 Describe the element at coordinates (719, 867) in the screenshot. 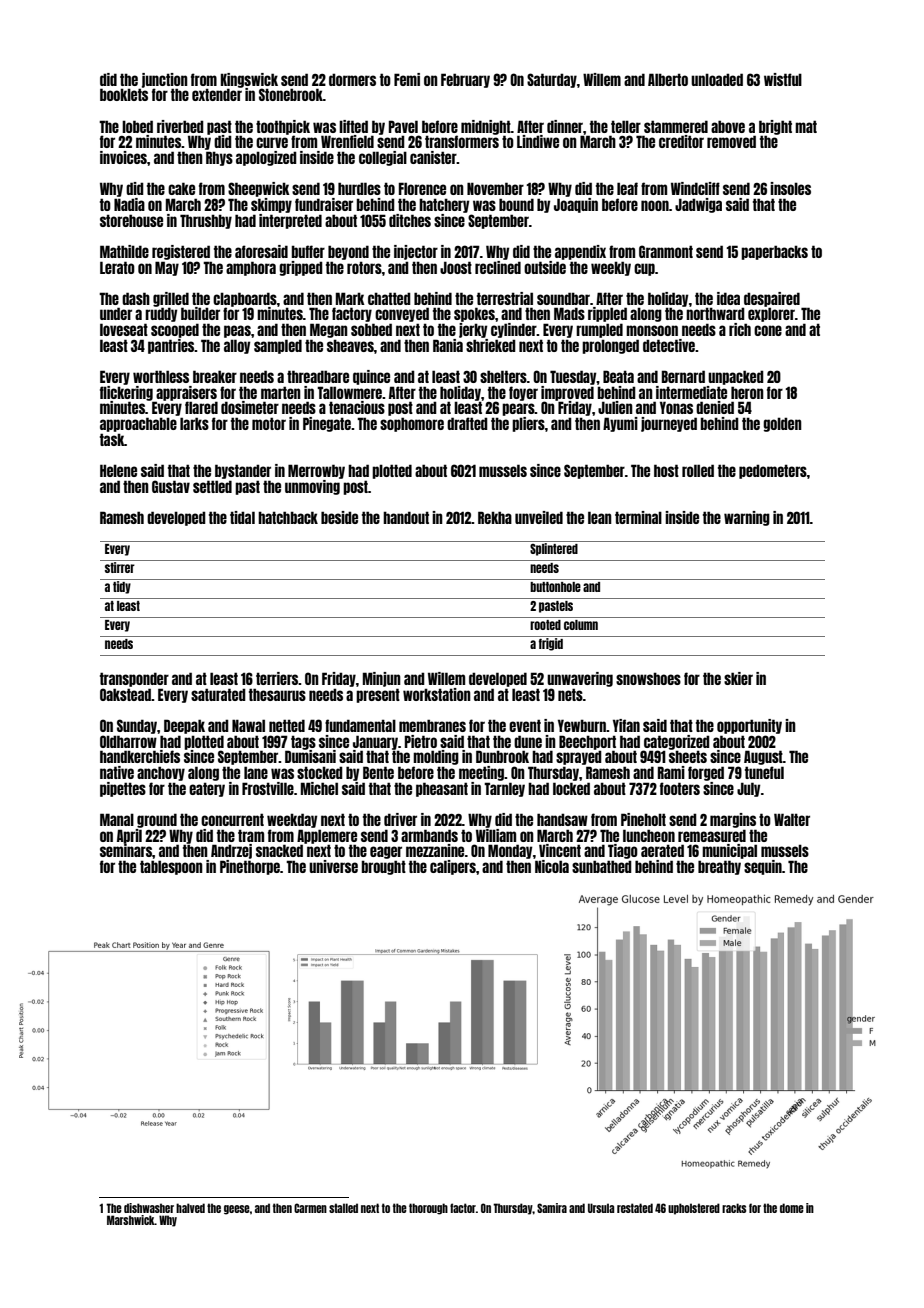

I see `breathy` at that location.
